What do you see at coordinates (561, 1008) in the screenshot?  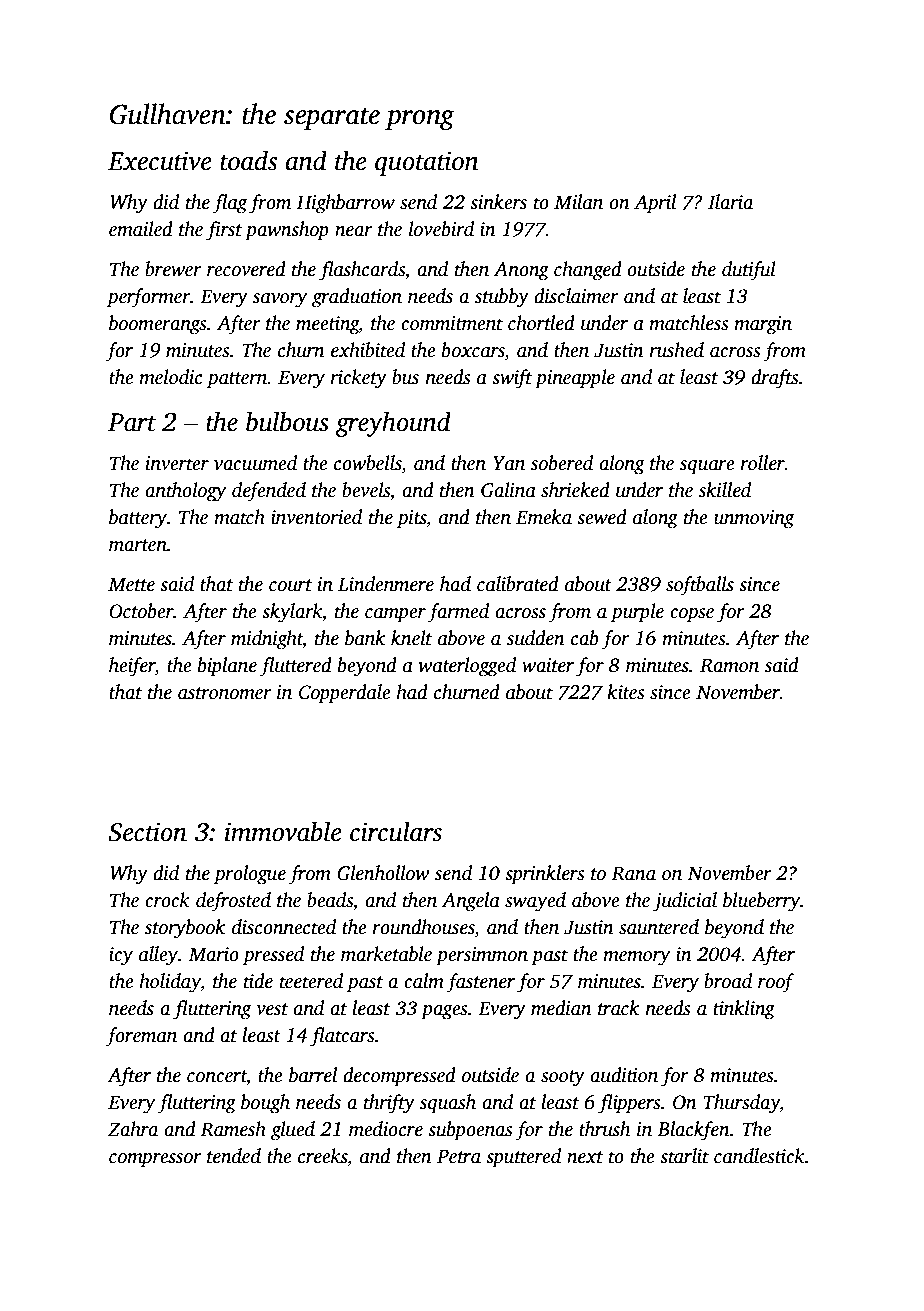 I see `median` at bounding box center [561, 1008].
